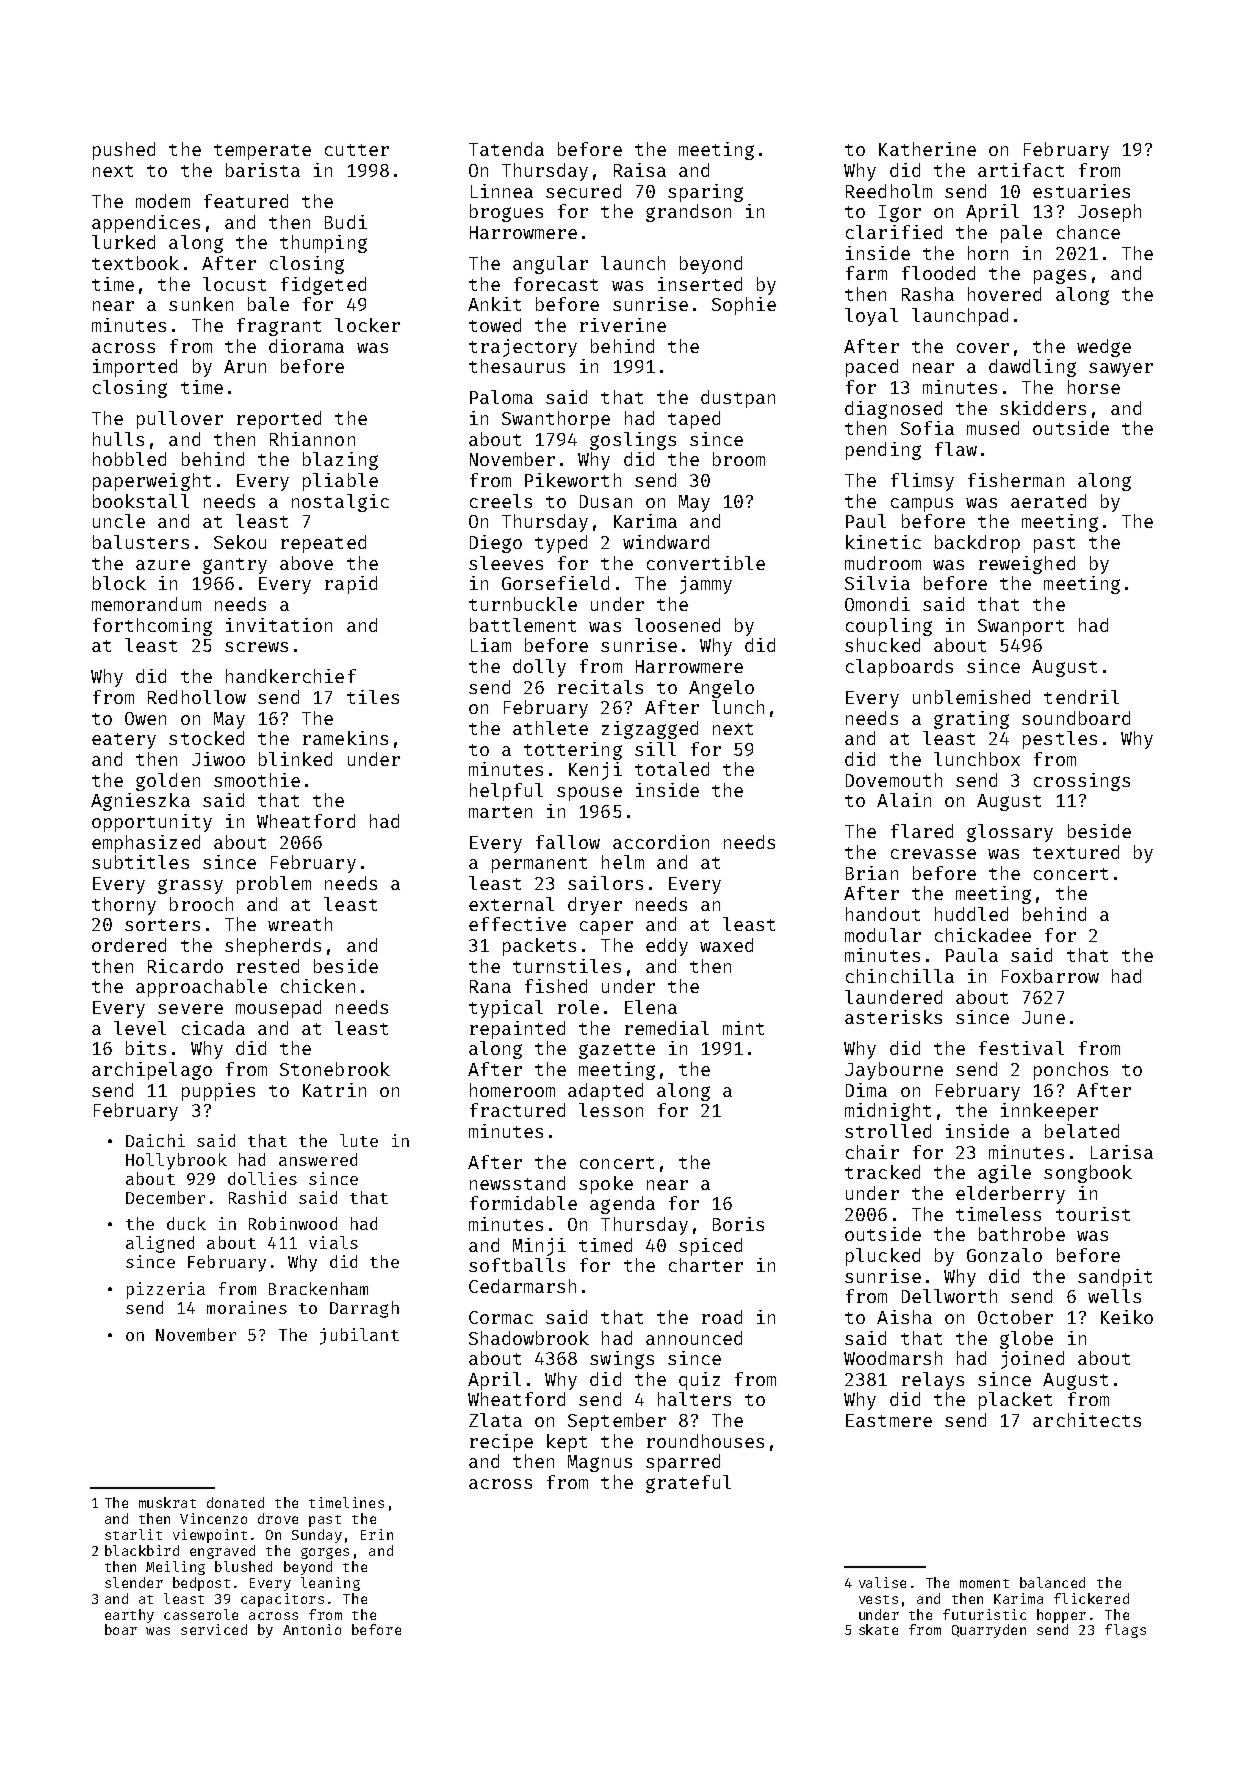  I want to click on skate, so click(878, 1629).
